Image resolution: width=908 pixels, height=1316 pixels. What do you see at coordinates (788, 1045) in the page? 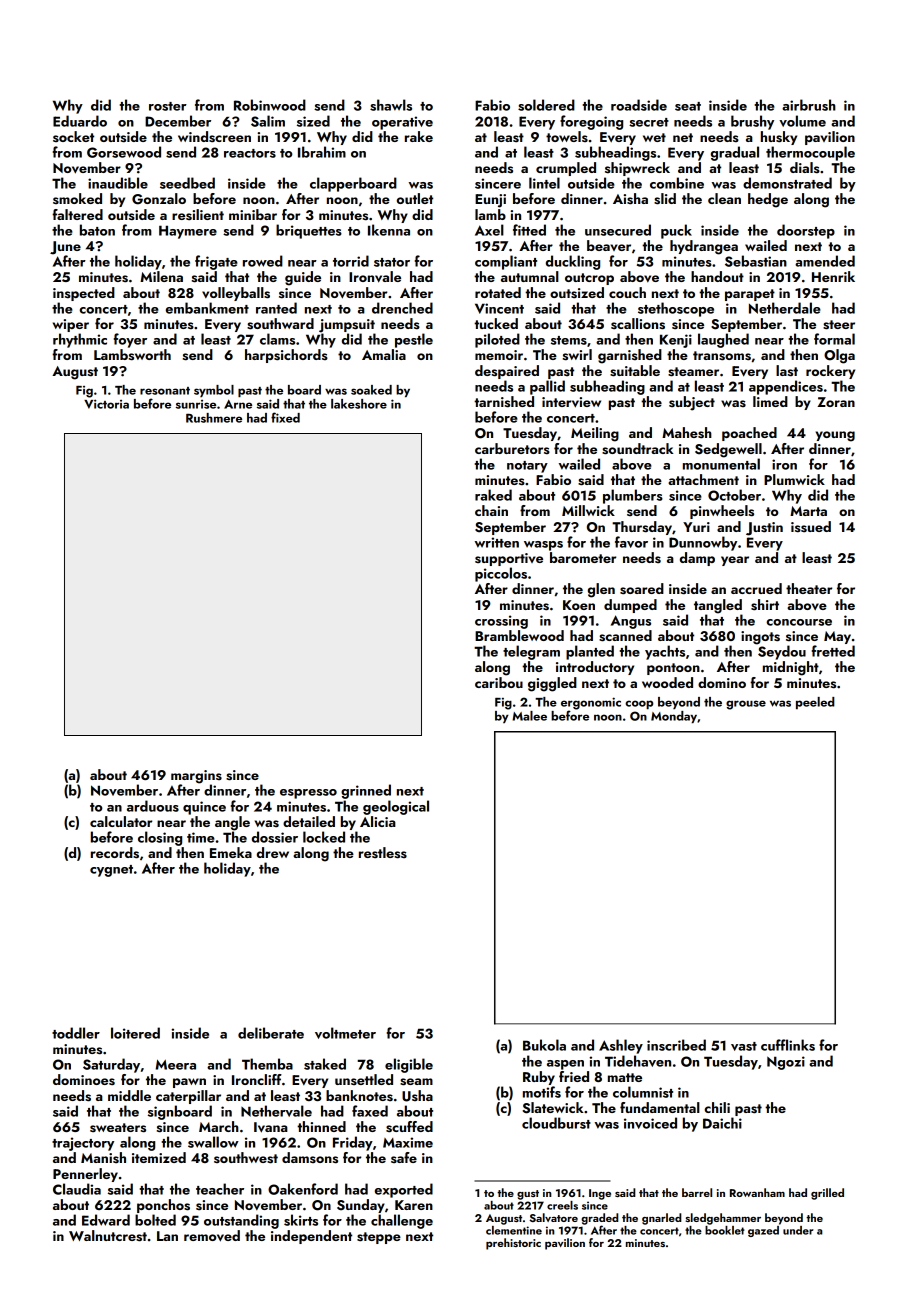
I see `cufflinks` at bounding box center [788, 1045].
